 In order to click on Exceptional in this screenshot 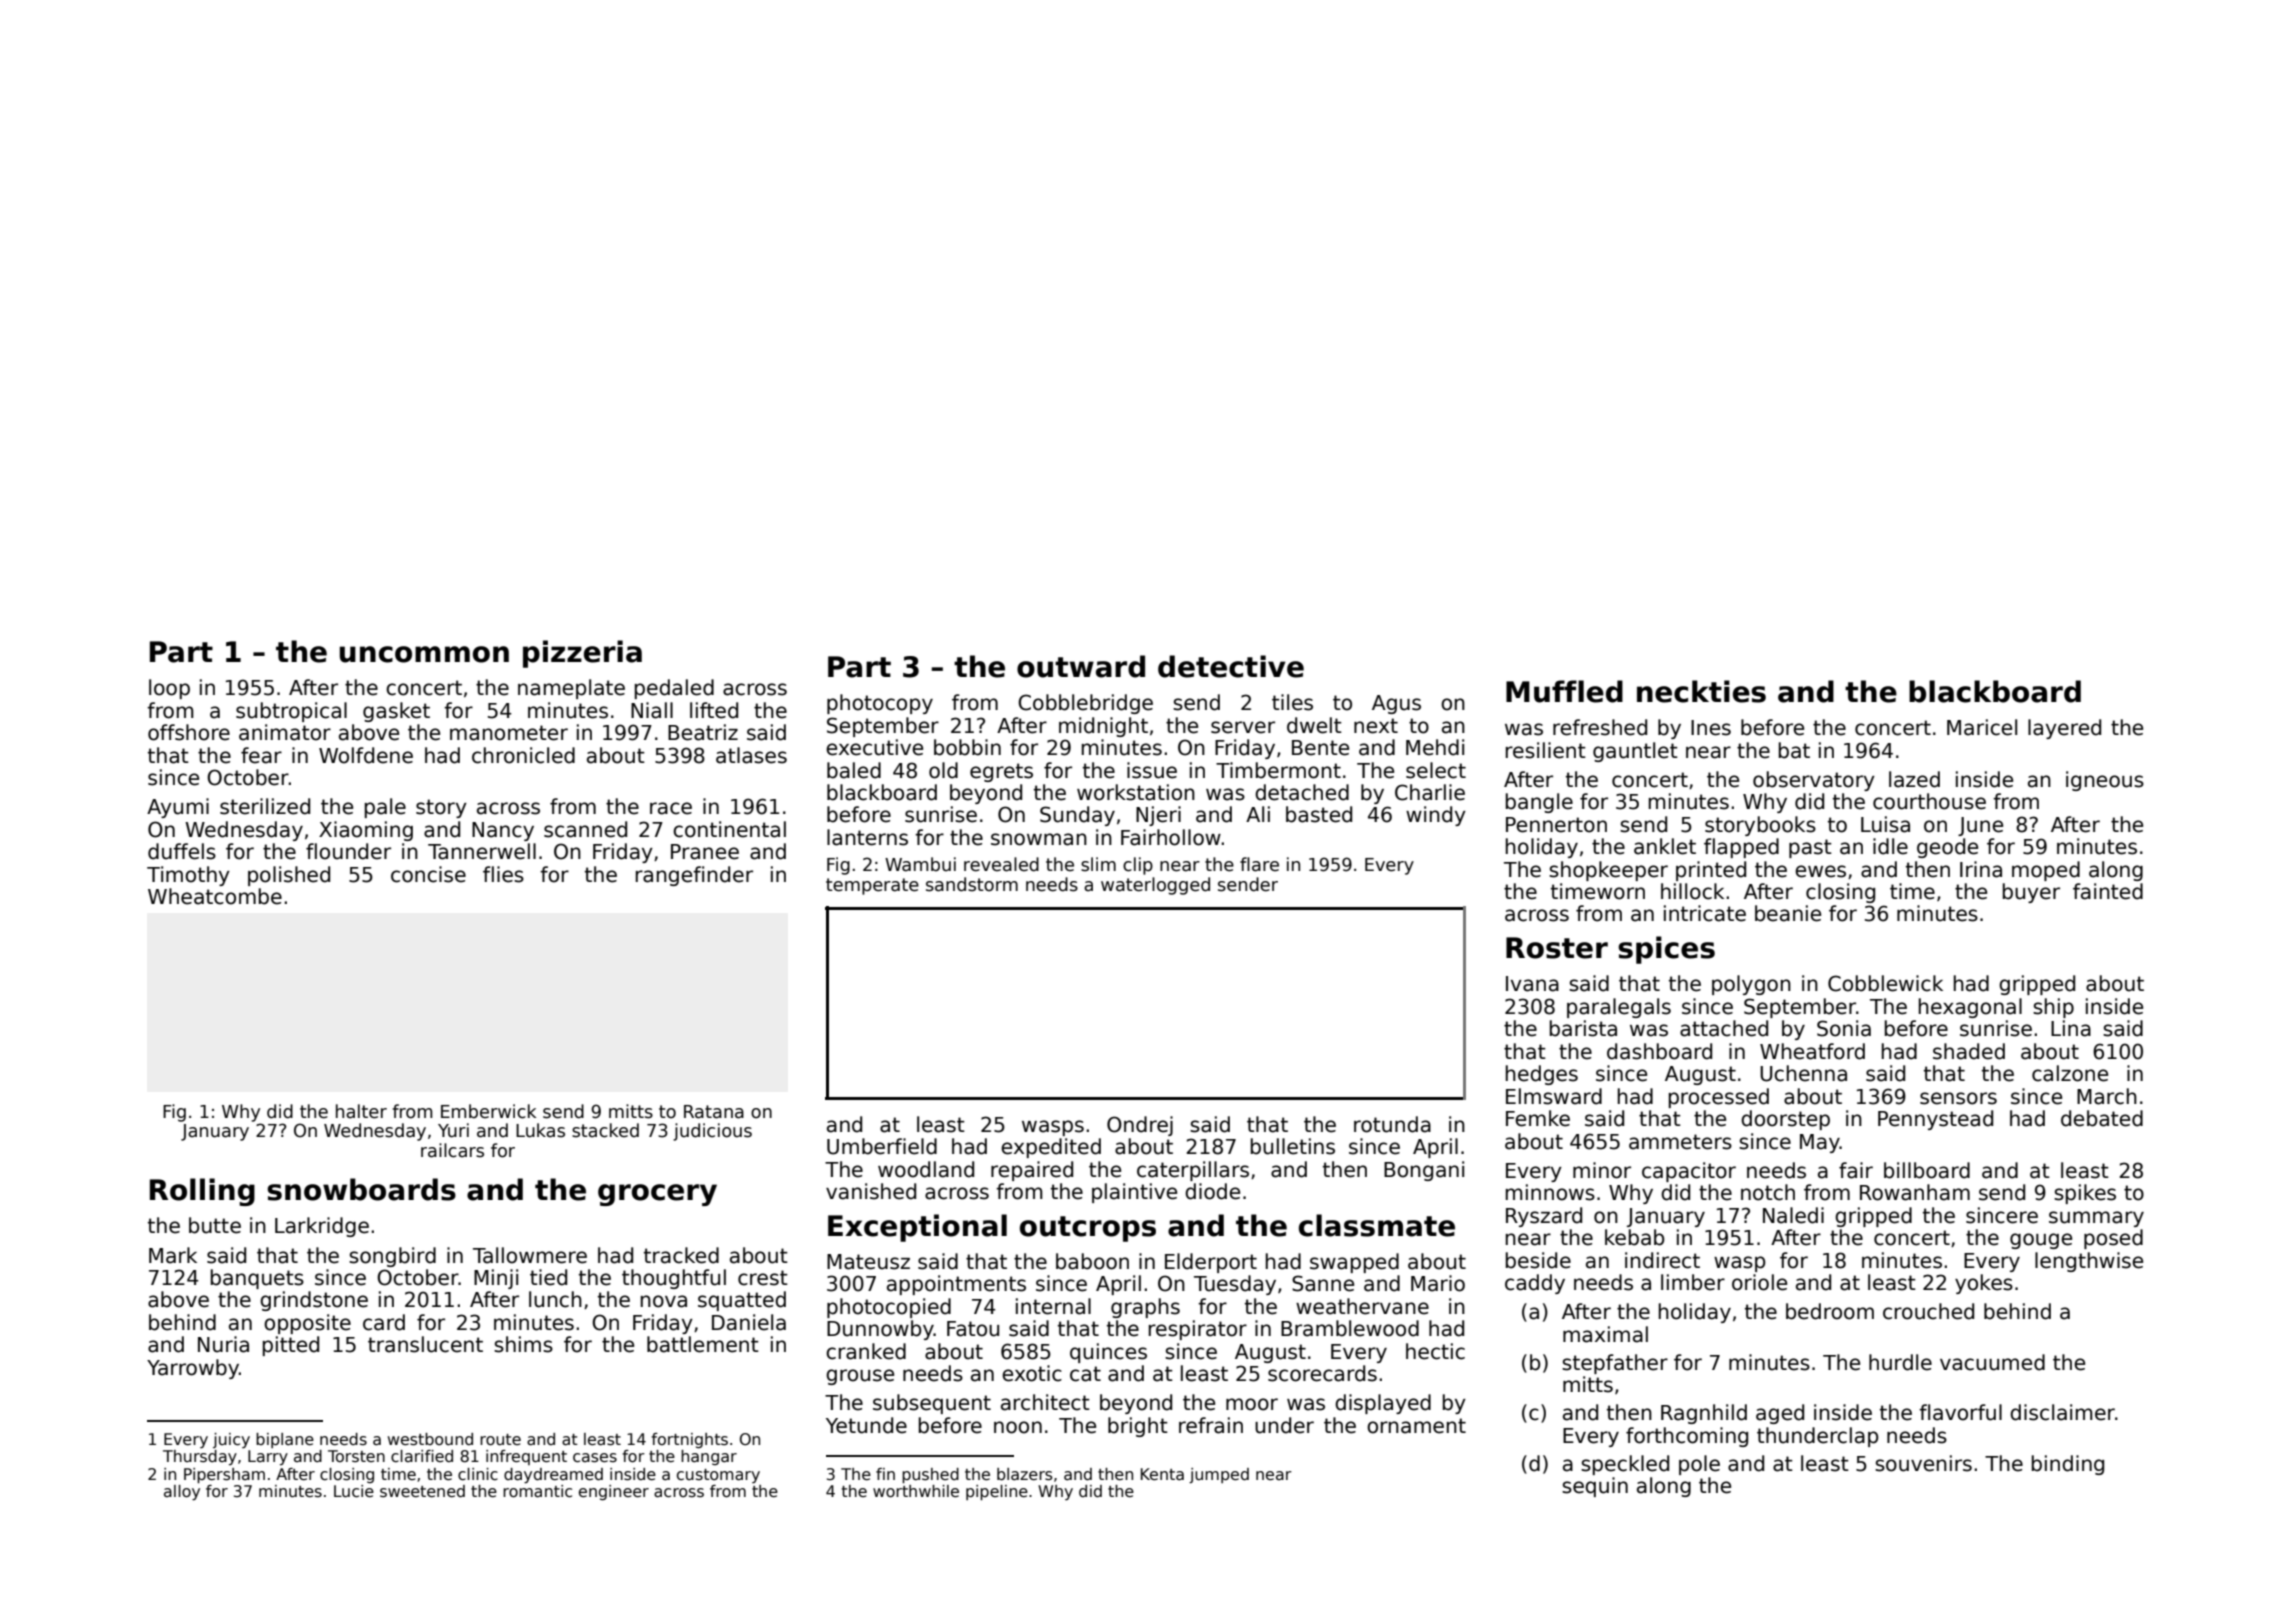, I will do `click(917, 1228)`.
